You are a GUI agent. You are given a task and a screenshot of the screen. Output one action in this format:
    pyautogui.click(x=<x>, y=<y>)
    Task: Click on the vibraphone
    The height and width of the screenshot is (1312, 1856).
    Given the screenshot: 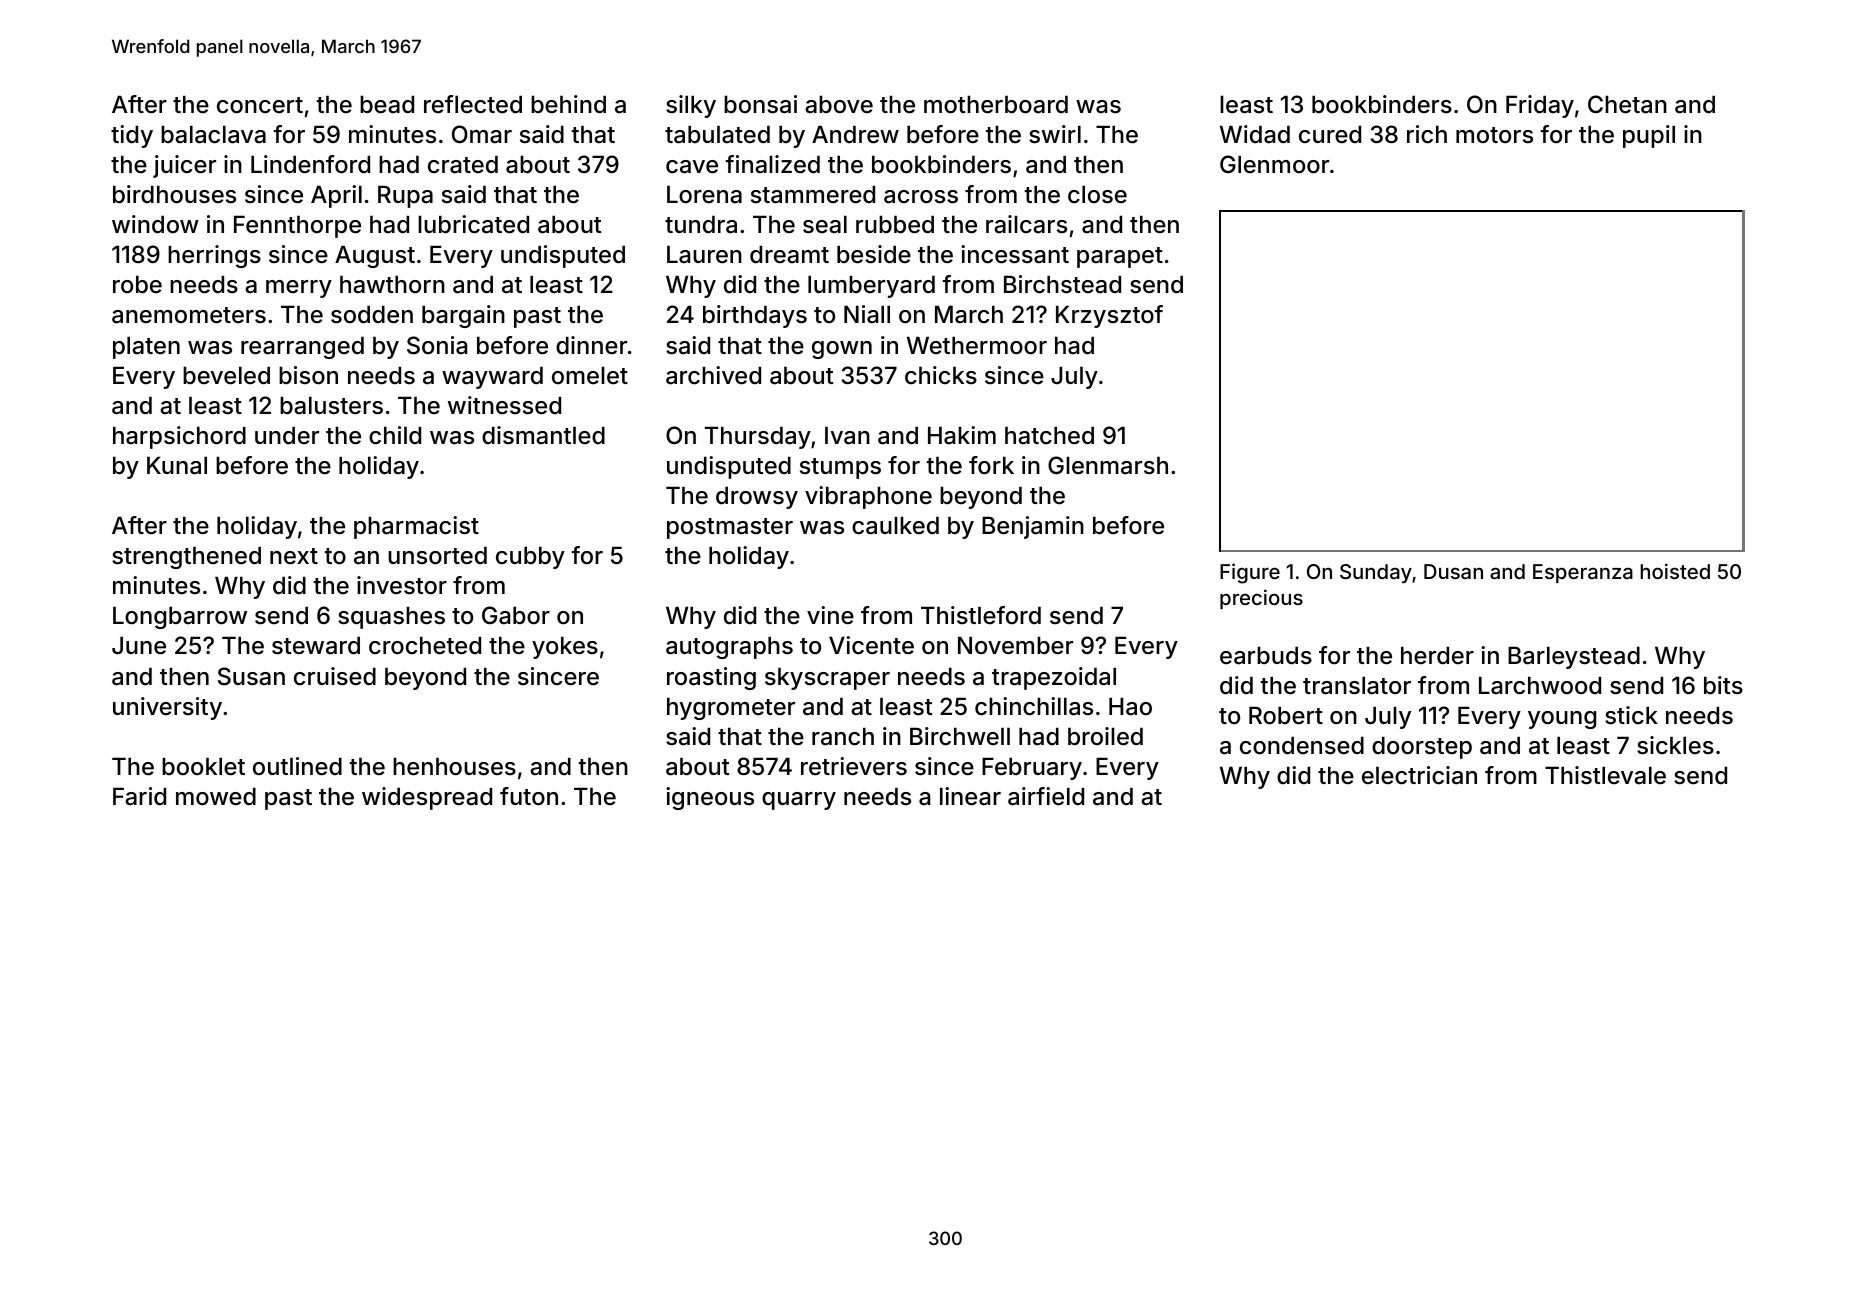 What is the action you would take?
    pyautogui.click(x=868, y=497)
